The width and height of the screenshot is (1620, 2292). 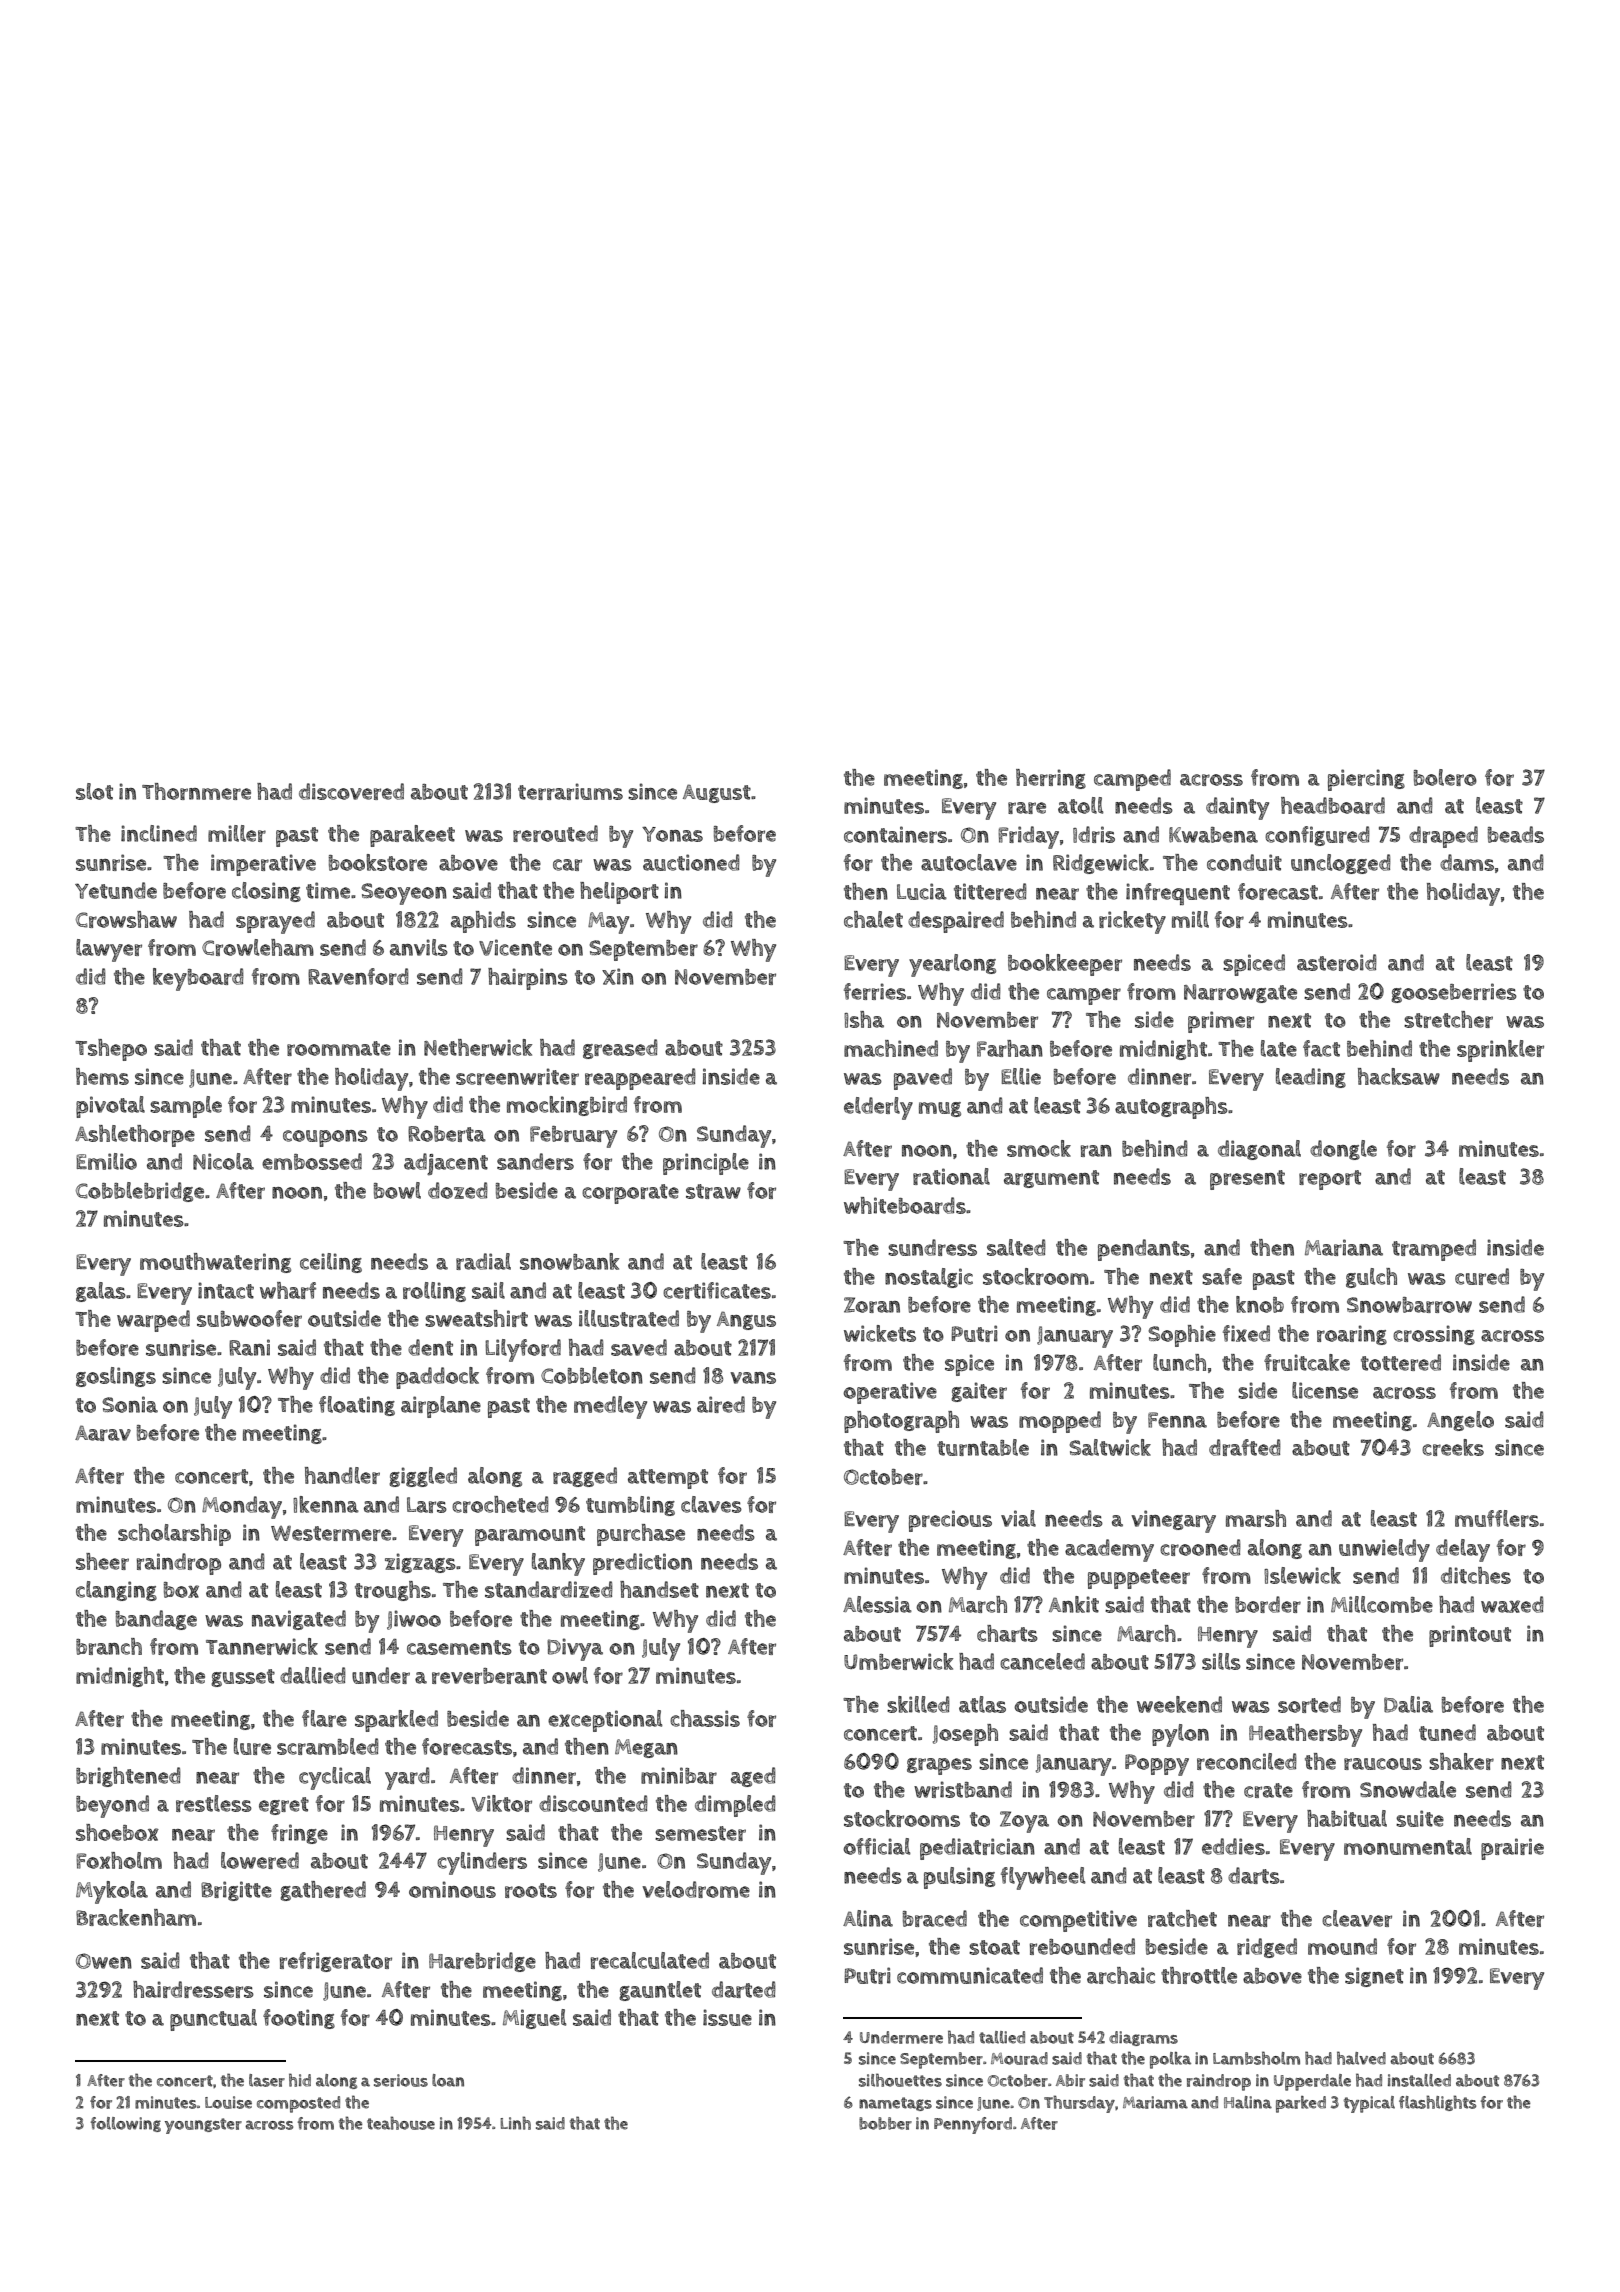 What do you see at coordinates (918, 1704) in the screenshot?
I see `skilled` at bounding box center [918, 1704].
